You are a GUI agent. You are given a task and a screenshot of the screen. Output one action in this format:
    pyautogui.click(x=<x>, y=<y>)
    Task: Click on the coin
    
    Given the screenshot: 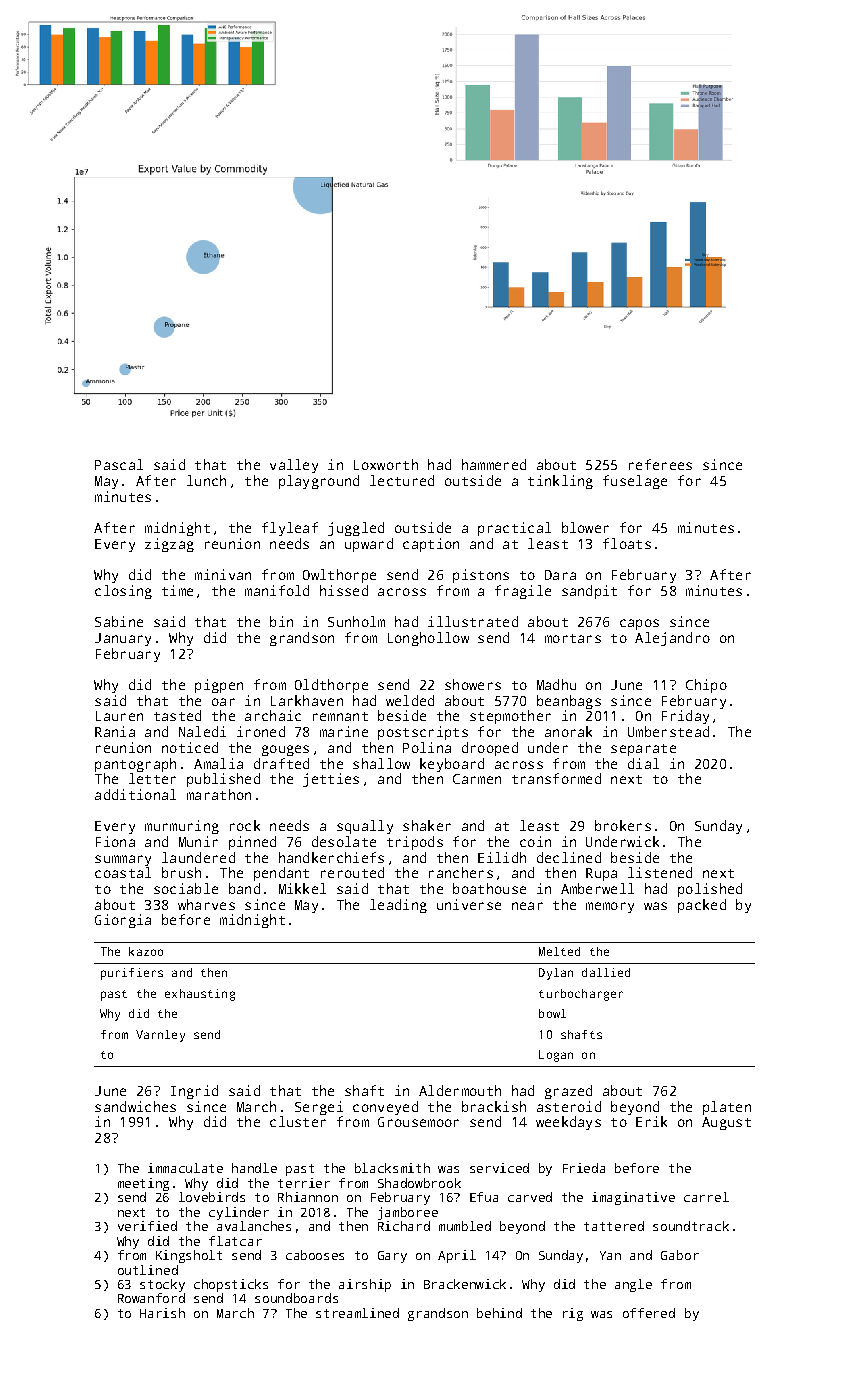 What is the action you would take?
    pyautogui.click(x=535, y=841)
